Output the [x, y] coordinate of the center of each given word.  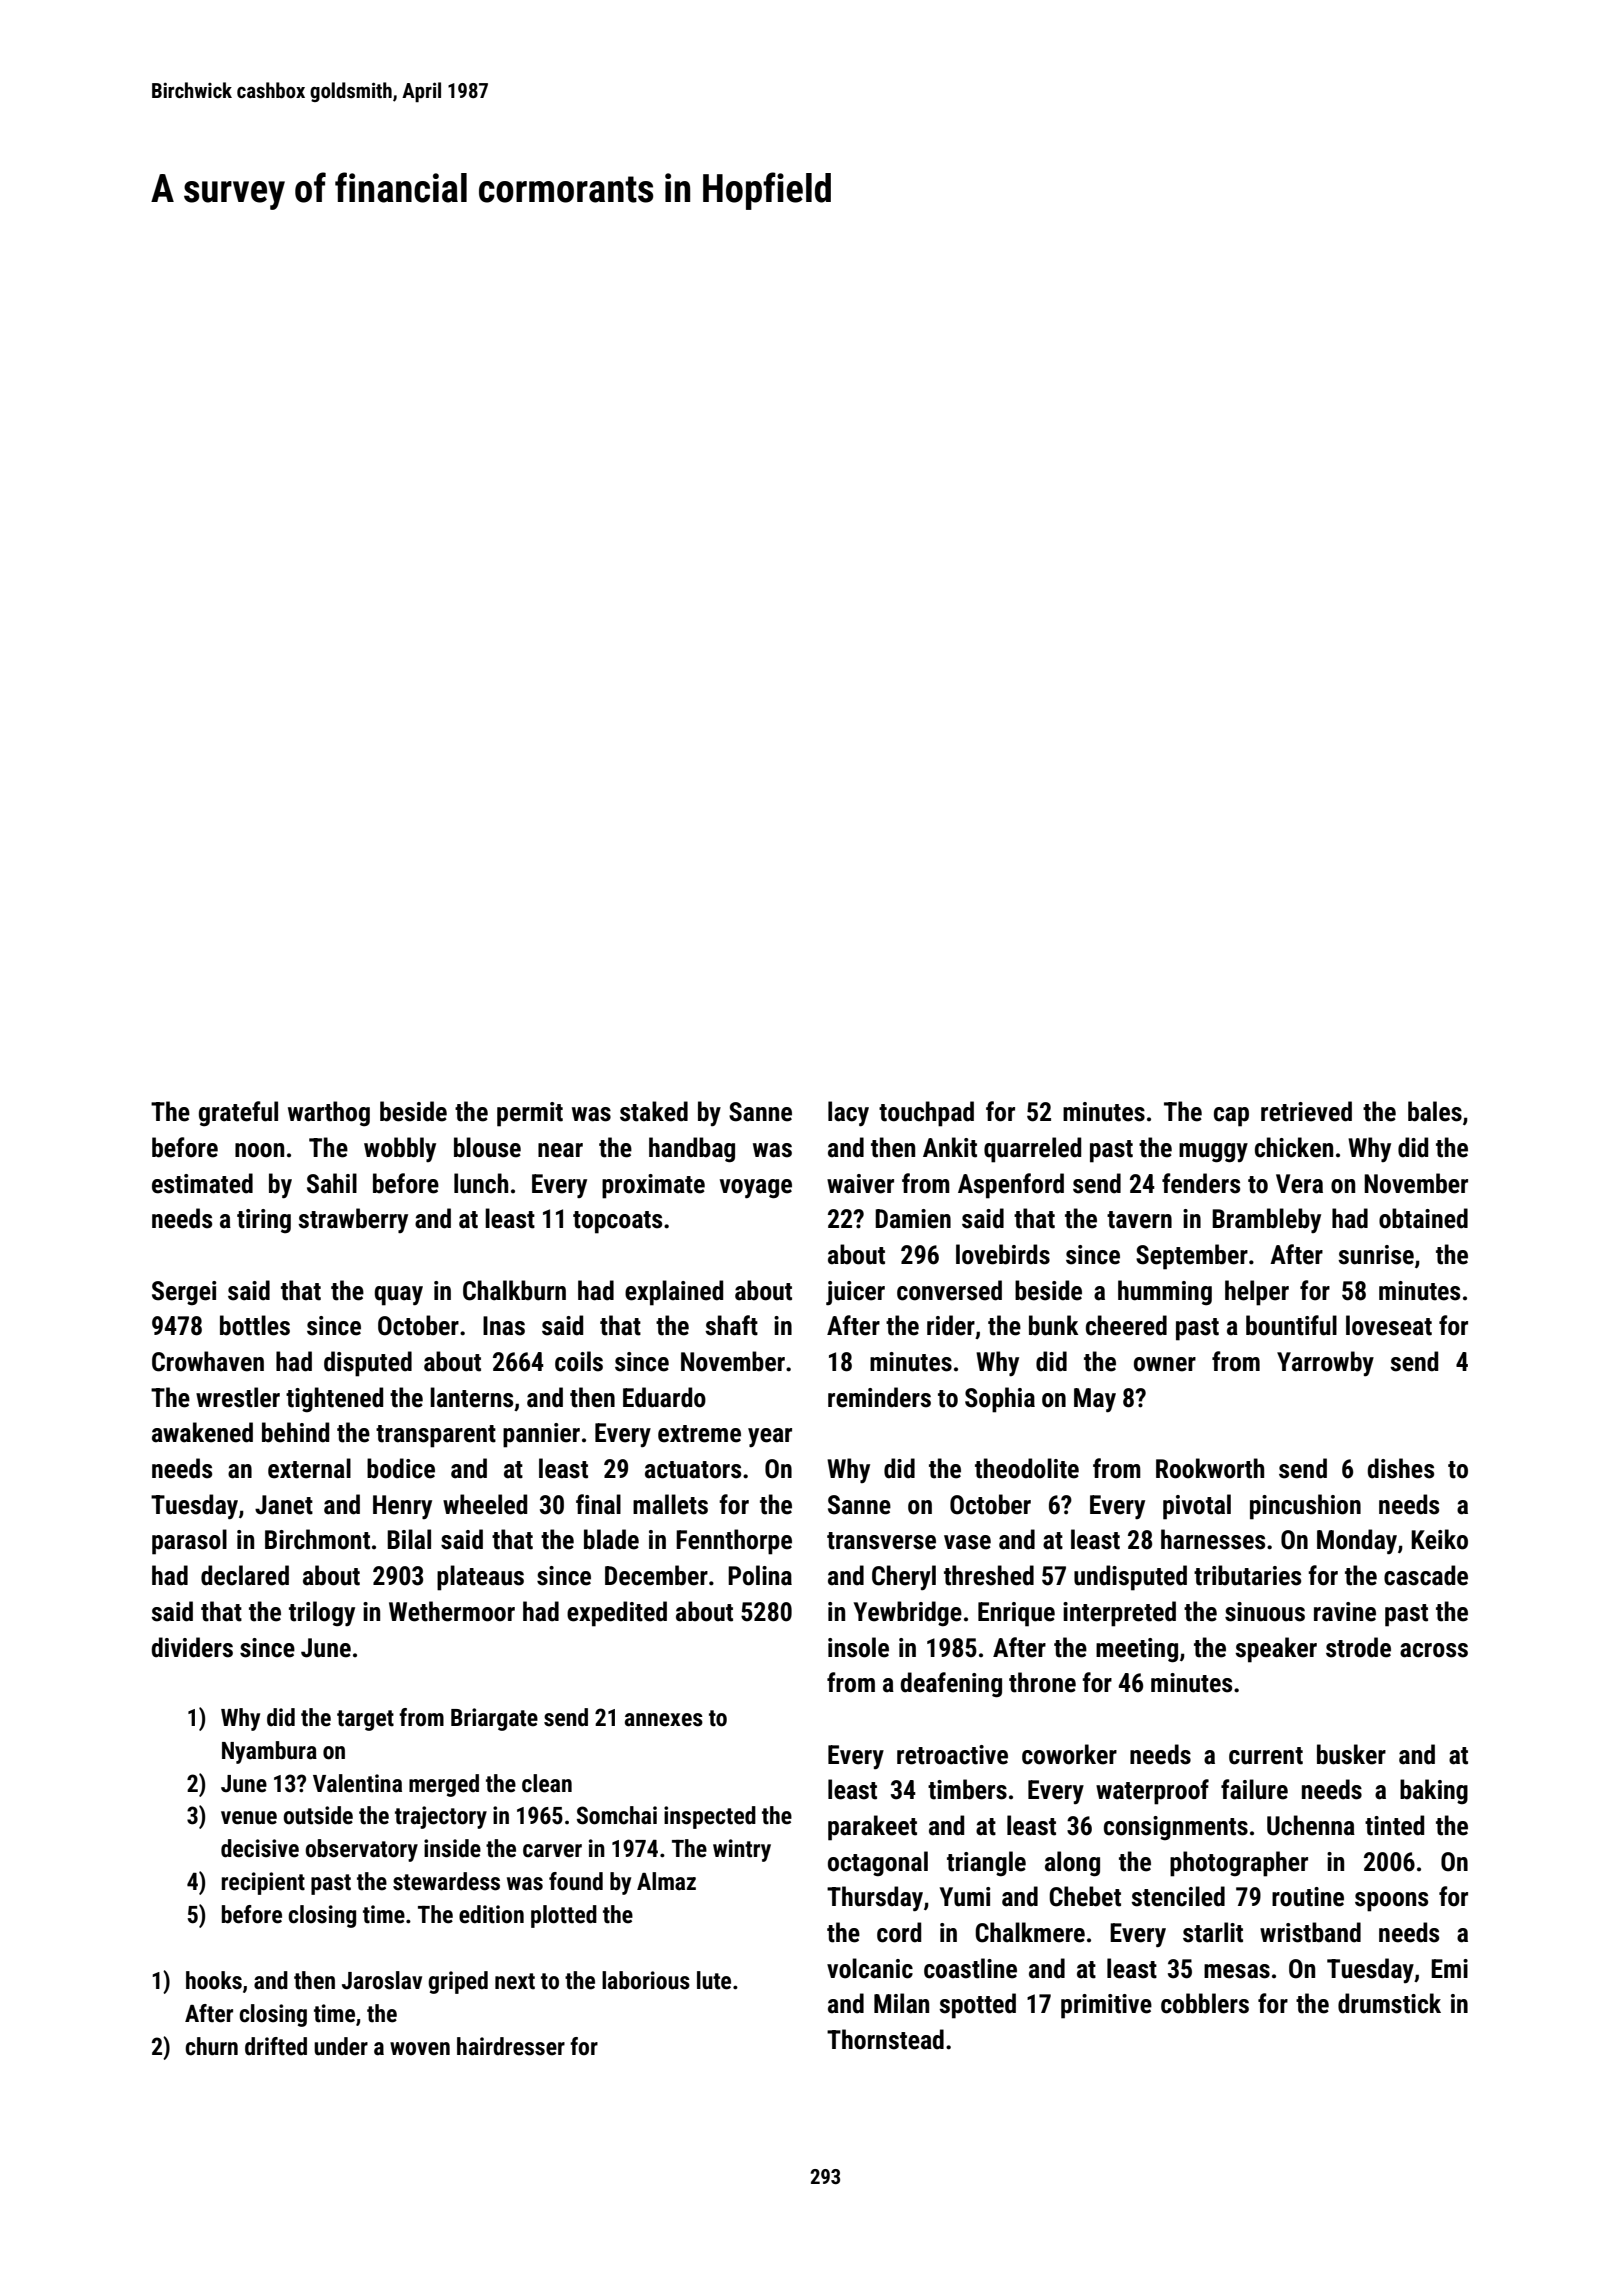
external [309, 1468]
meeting [1137, 1650]
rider [951, 1325]
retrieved [1306, 1111]
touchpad [926, 1114]
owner [1165, 1364]
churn [211, 2046]
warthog [329, 1114]
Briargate [494, 1719]
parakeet [872, 1828]
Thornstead [885, 2039]
